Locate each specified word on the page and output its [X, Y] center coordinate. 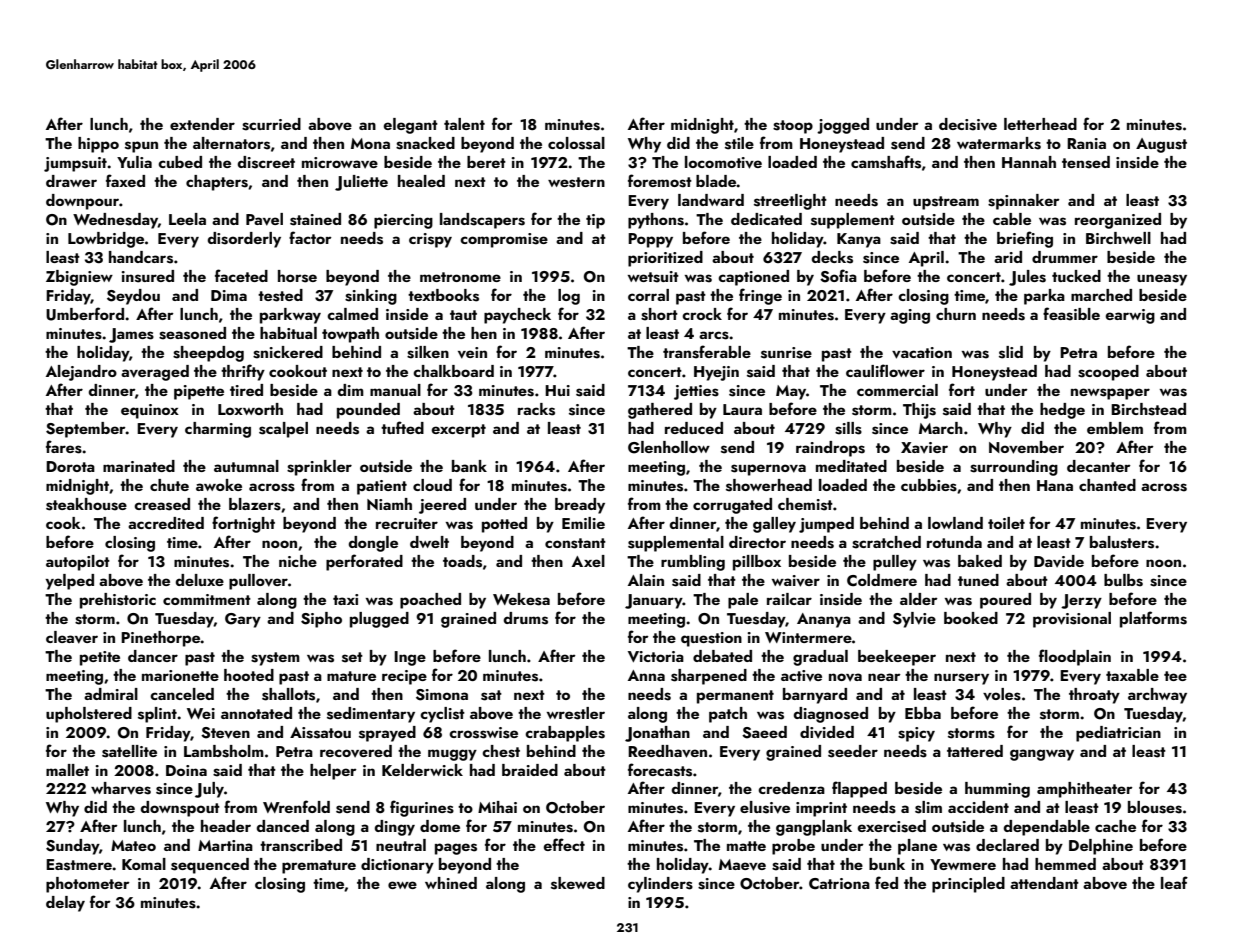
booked [971, 618]
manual [395, 390]
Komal [144, 864]
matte [746, 846]
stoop [793, 127]
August [1161, 145]
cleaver [72, 637]
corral [648, 295]
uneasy [1162, 280]
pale [743, 601]
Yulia [134, 162]
